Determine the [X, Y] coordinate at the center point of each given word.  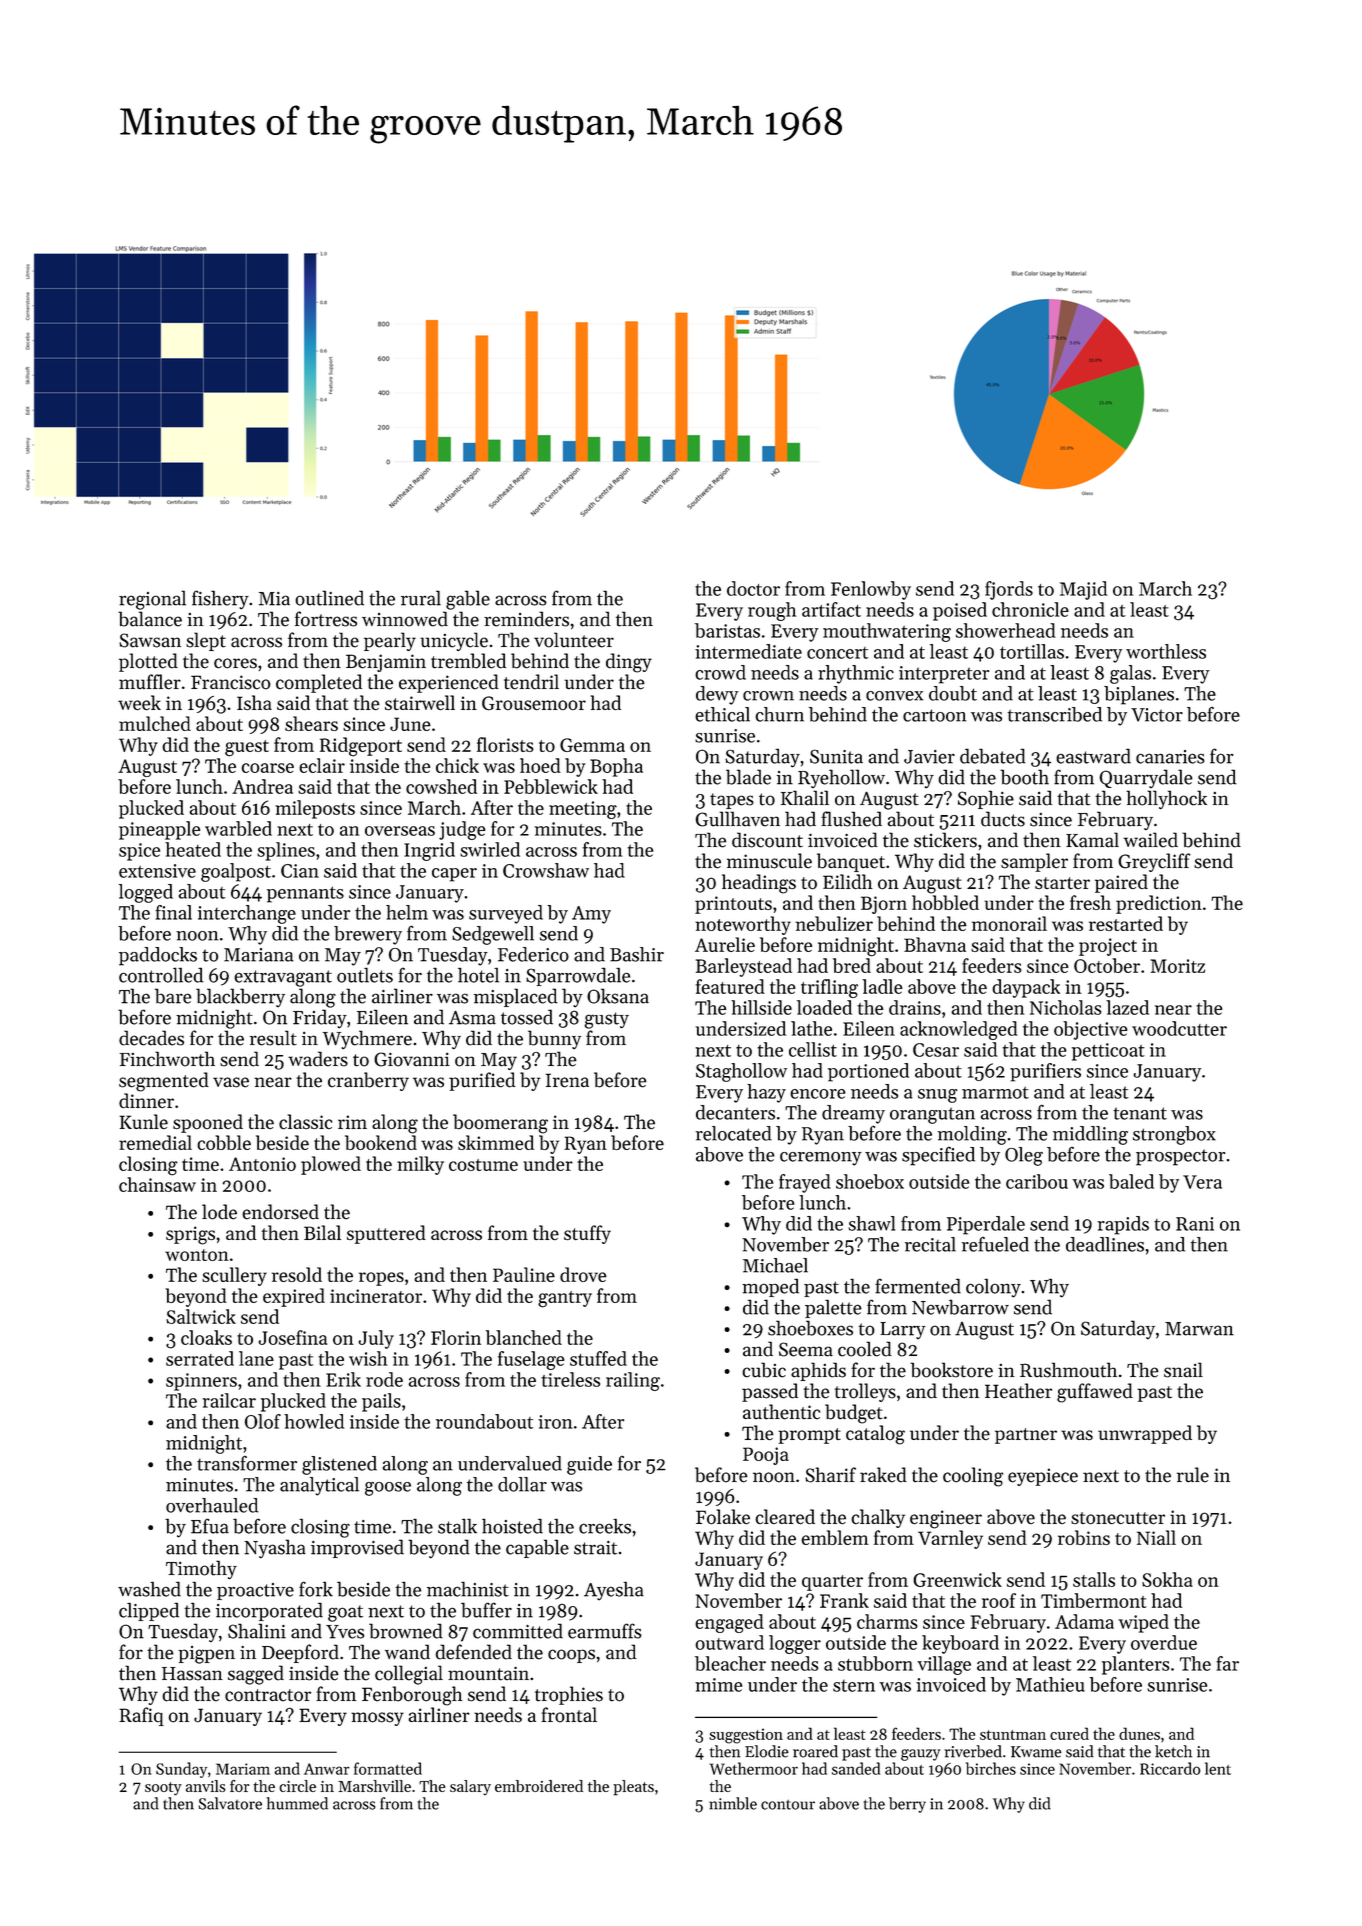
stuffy [587, 1234]
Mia [274, 599]
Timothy [201, 1570]
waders [318, 1059]
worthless [1166, 651]
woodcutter [1179, 1028]
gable [468, 600]
